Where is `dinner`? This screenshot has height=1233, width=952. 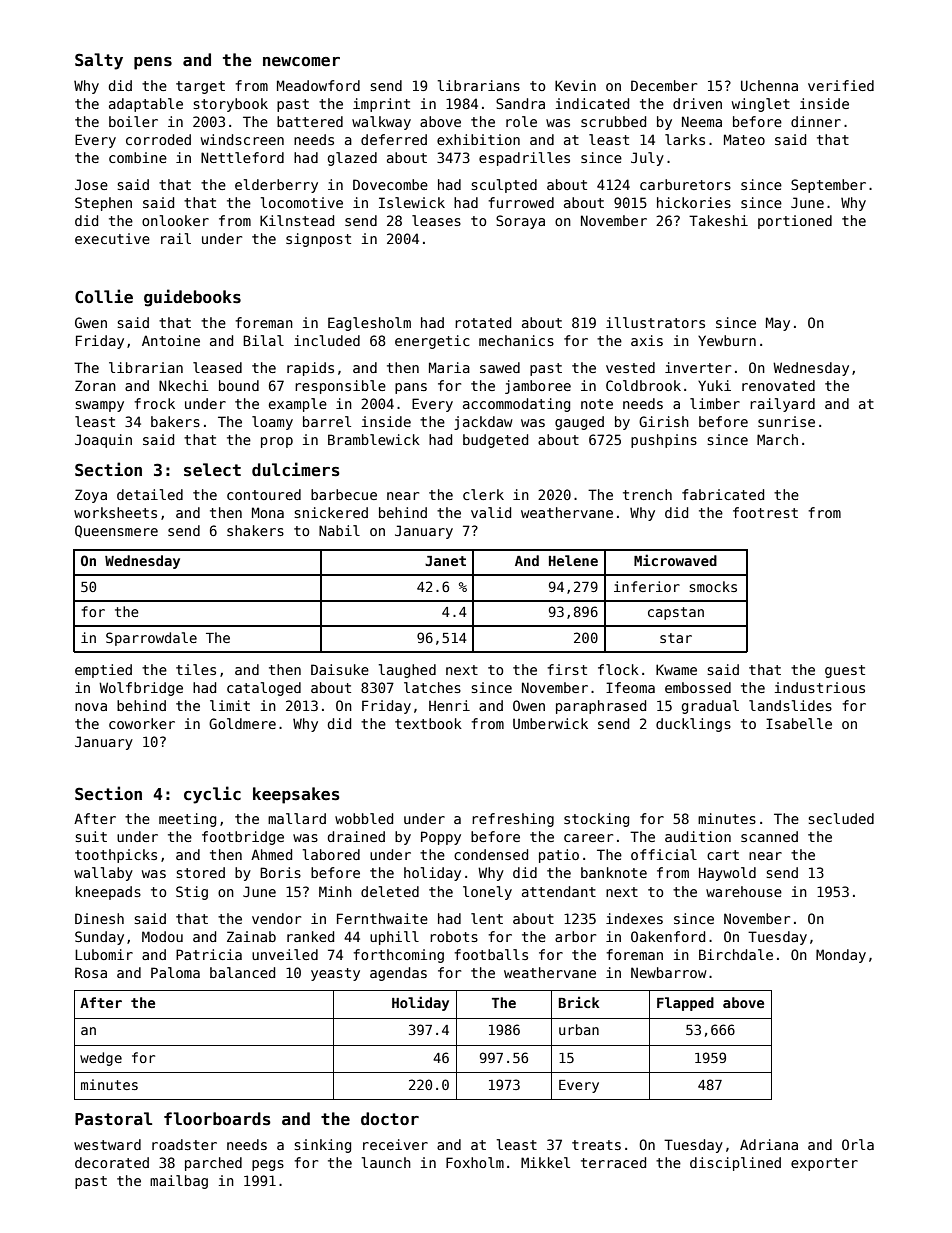
dinner is located at coordinates (816, 121).
